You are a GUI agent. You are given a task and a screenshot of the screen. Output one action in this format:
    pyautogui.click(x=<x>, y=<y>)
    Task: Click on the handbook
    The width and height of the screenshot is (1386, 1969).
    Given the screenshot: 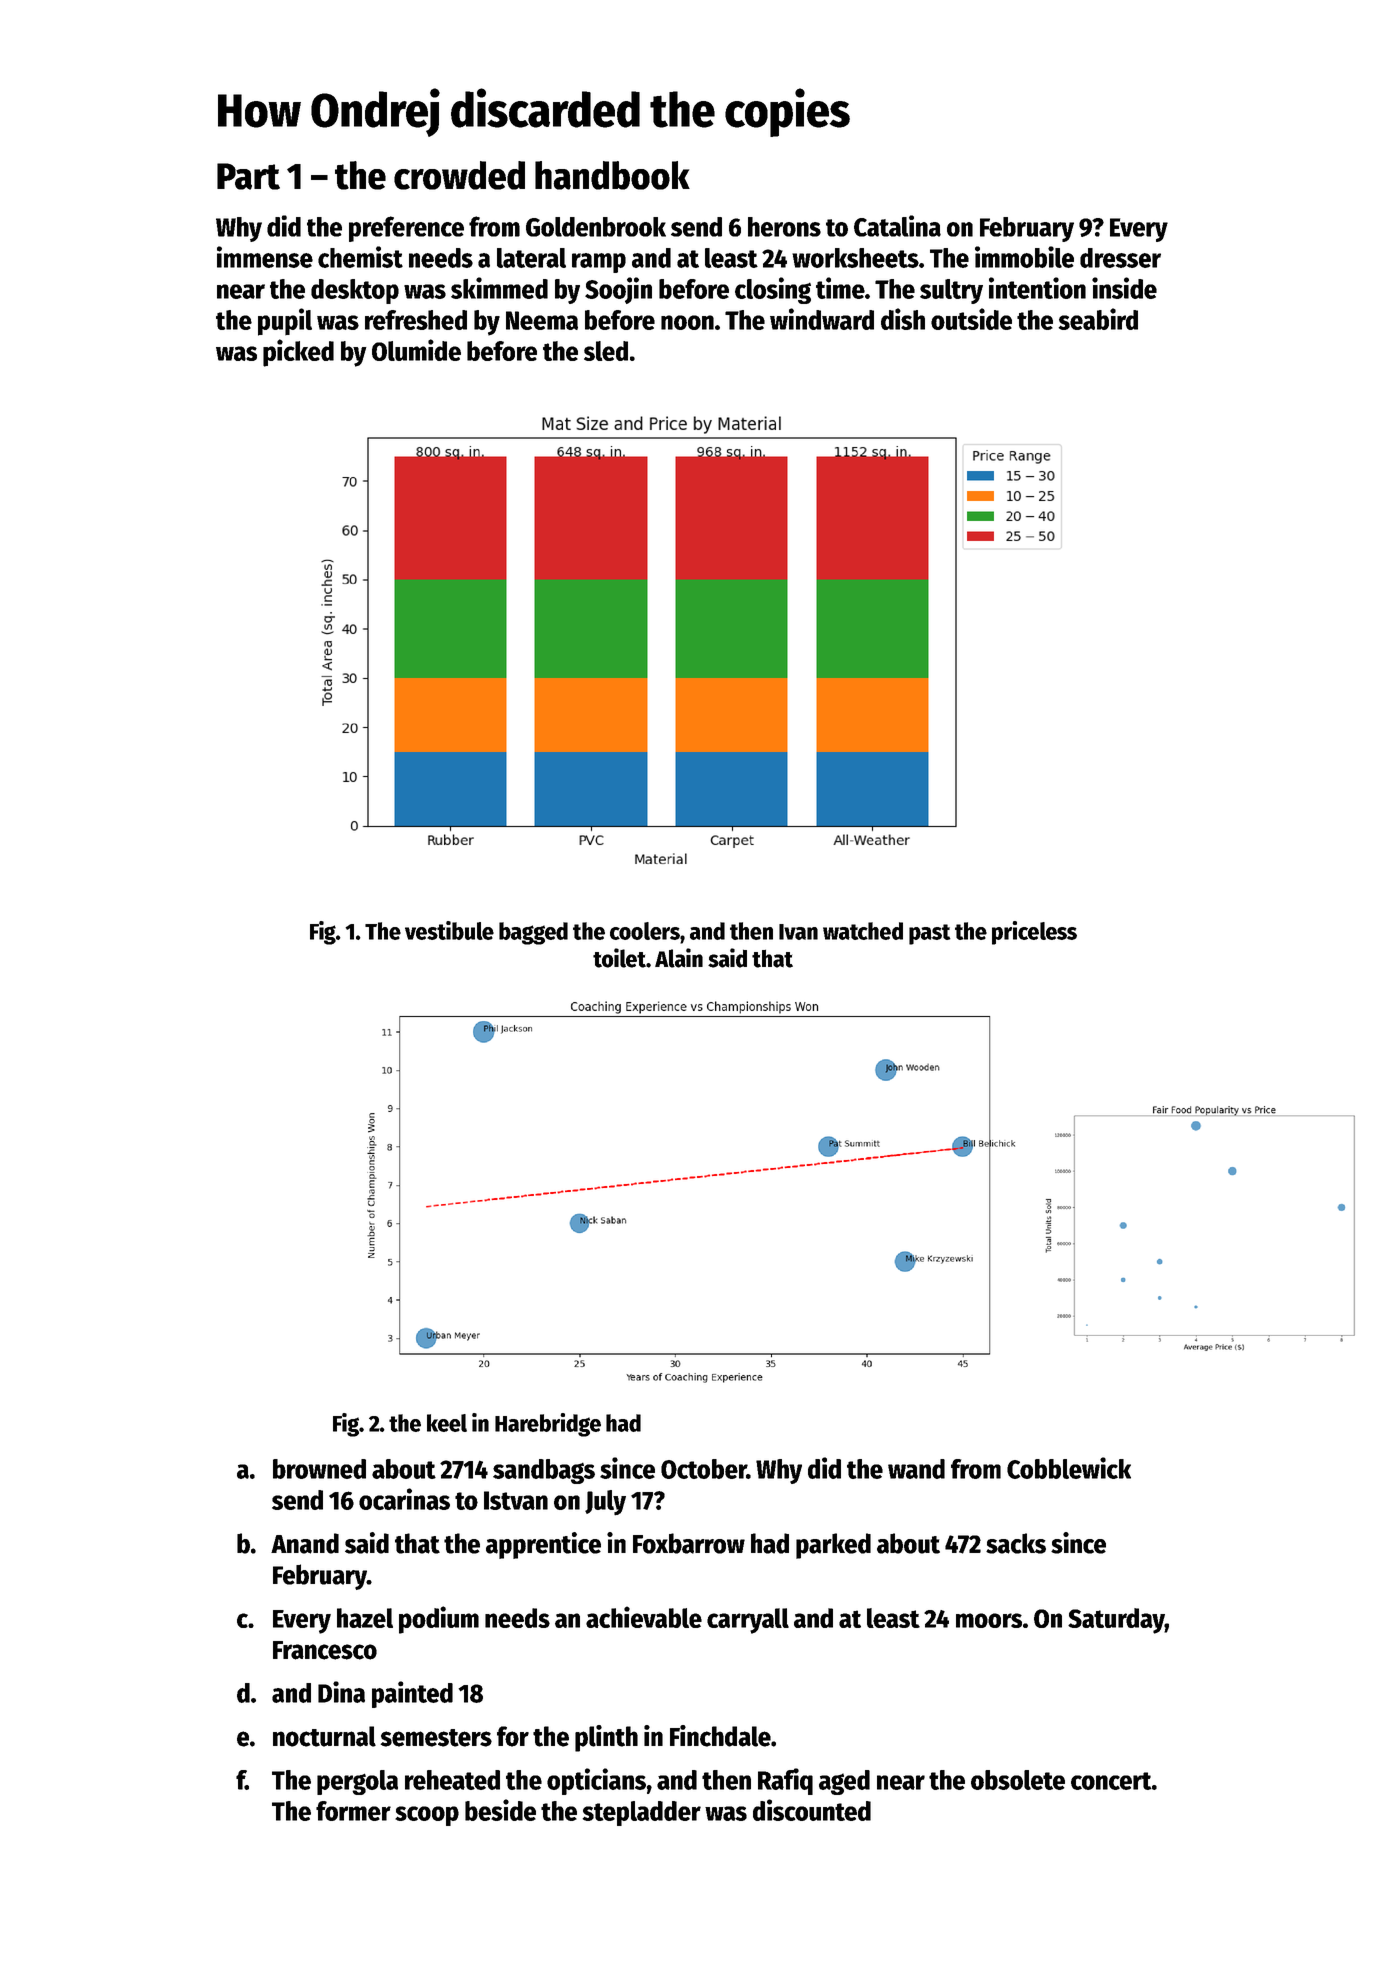 What is the action you would take?
    pyautogui.click(x=612, y=175)
